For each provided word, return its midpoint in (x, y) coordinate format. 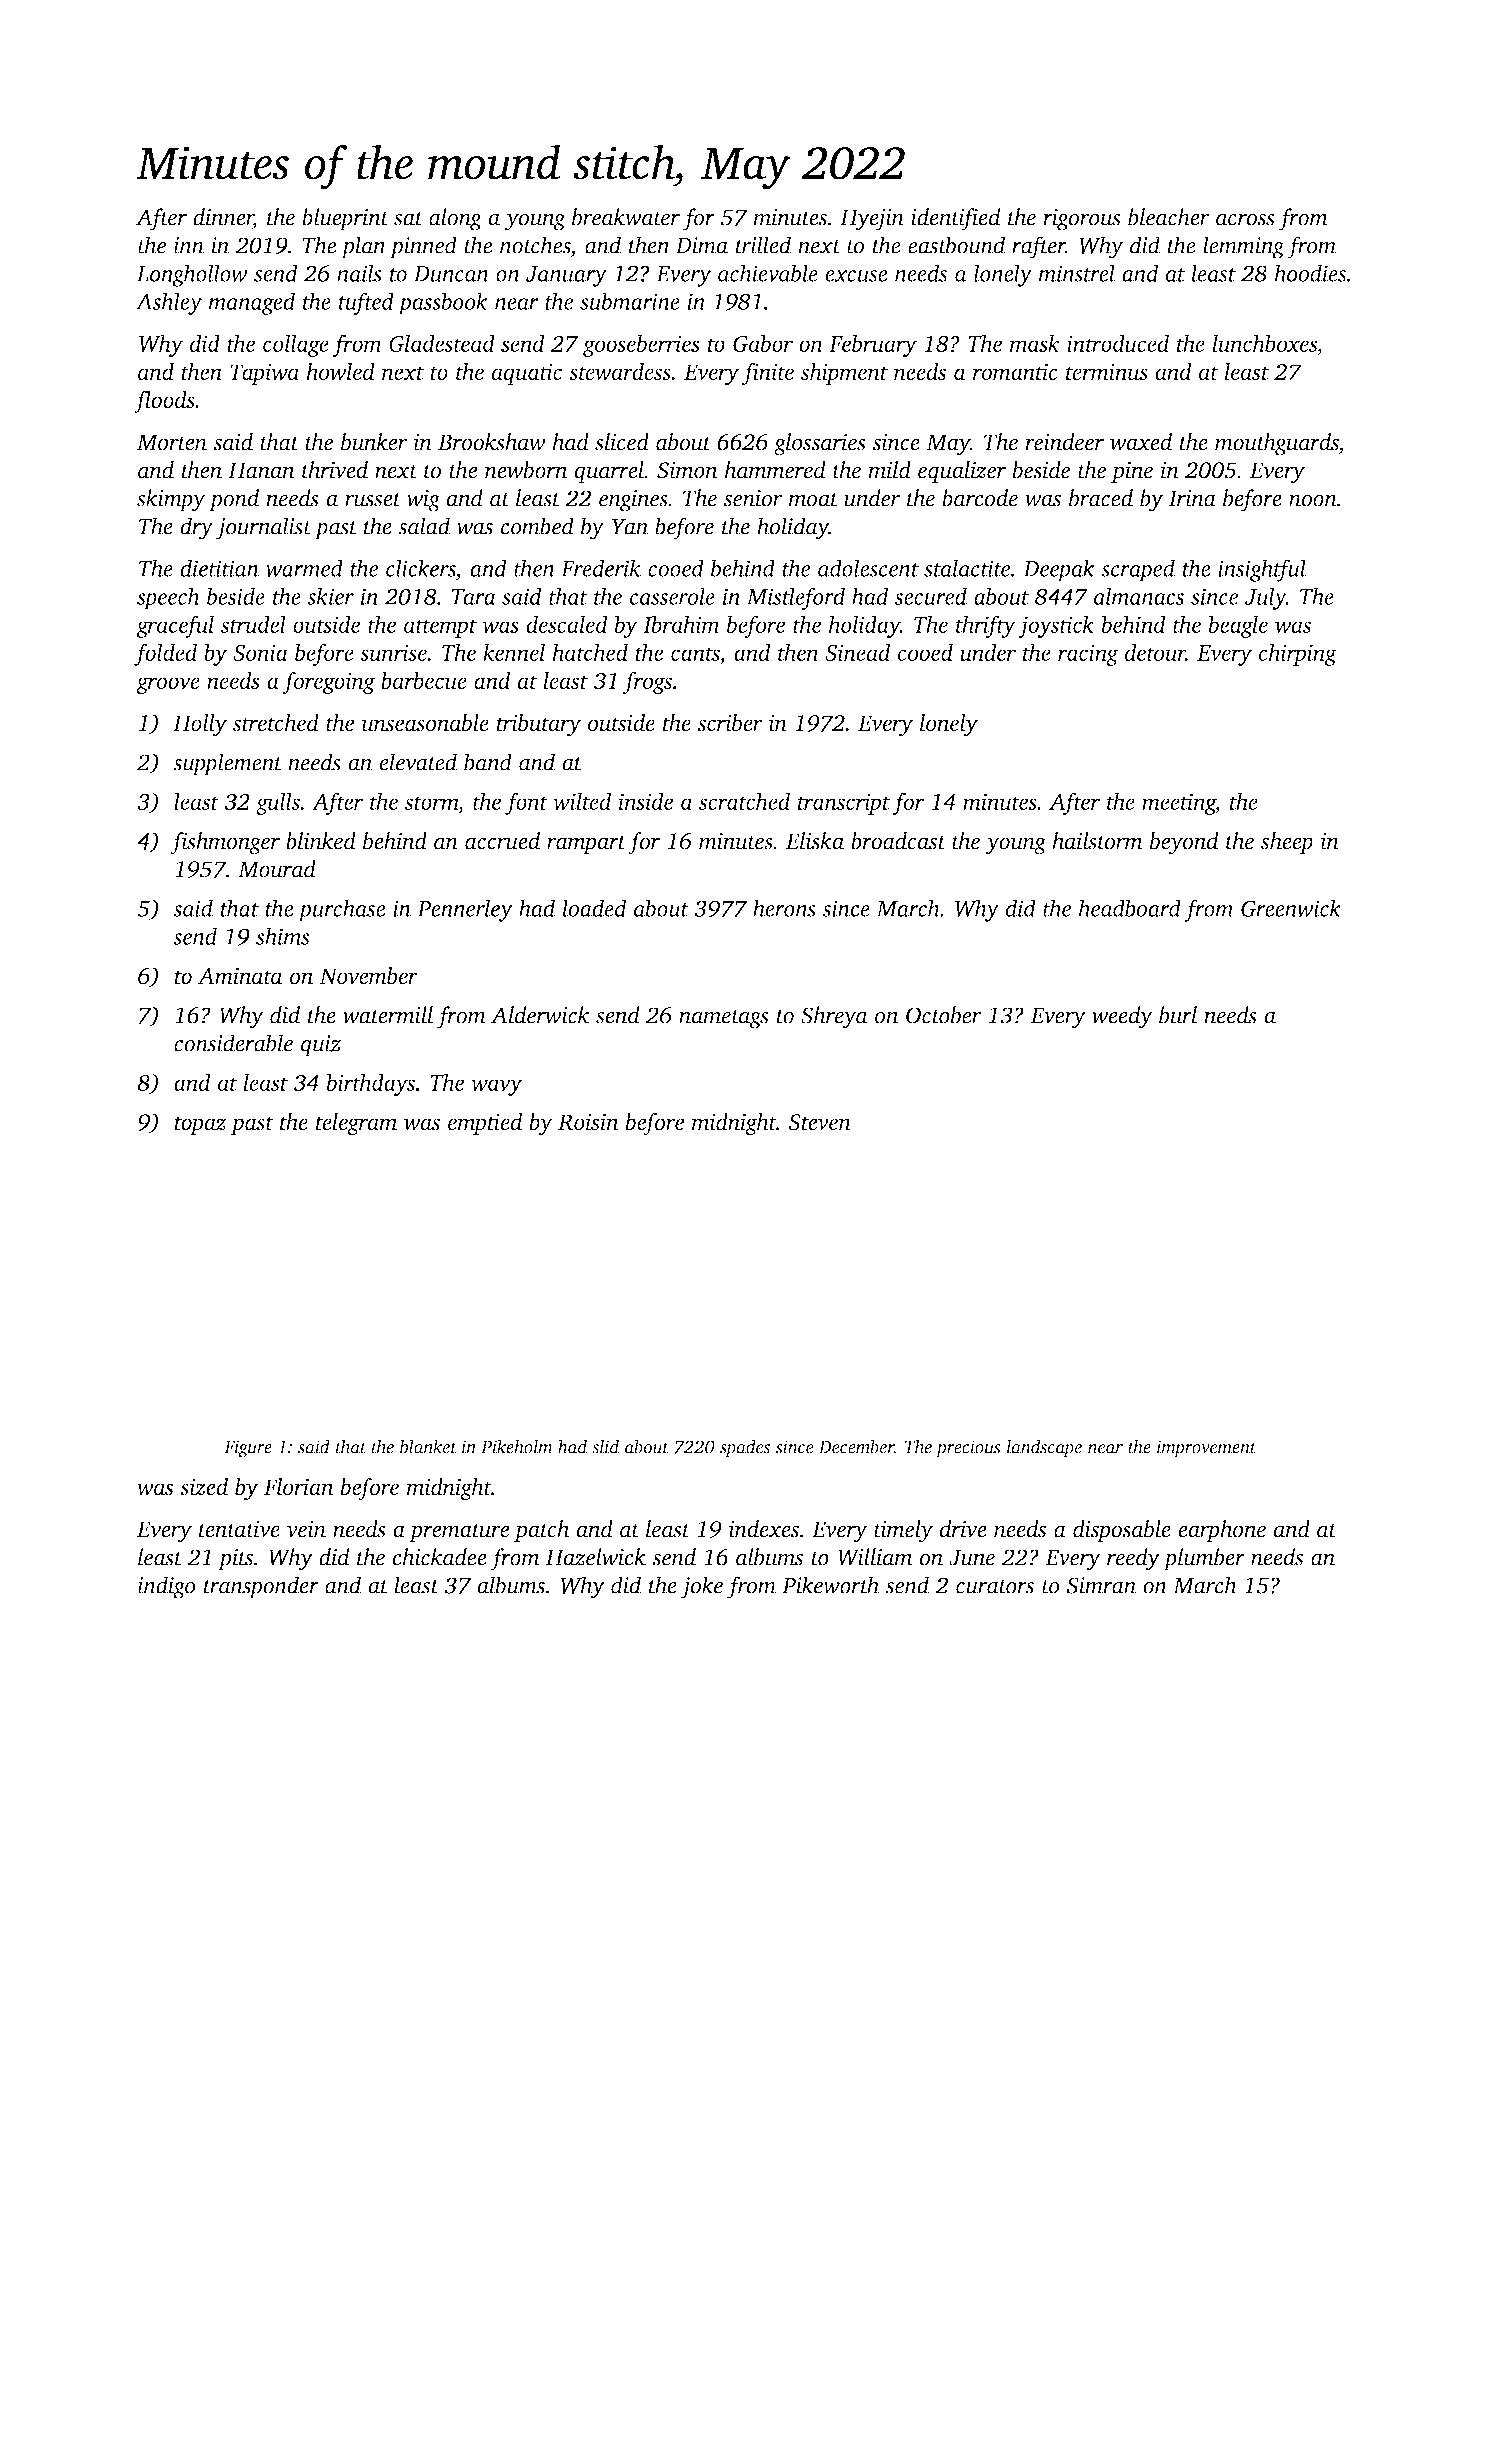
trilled (763, 245)
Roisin (588, 1122)
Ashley (169, 303)
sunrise (393, 652)
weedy (1122, 1017)
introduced (1118, 343)
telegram (356, 1124)
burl (1178, 1015)
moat (813, 500)
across (1245, 220)
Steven (819, 1122)
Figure (248, 1449)
